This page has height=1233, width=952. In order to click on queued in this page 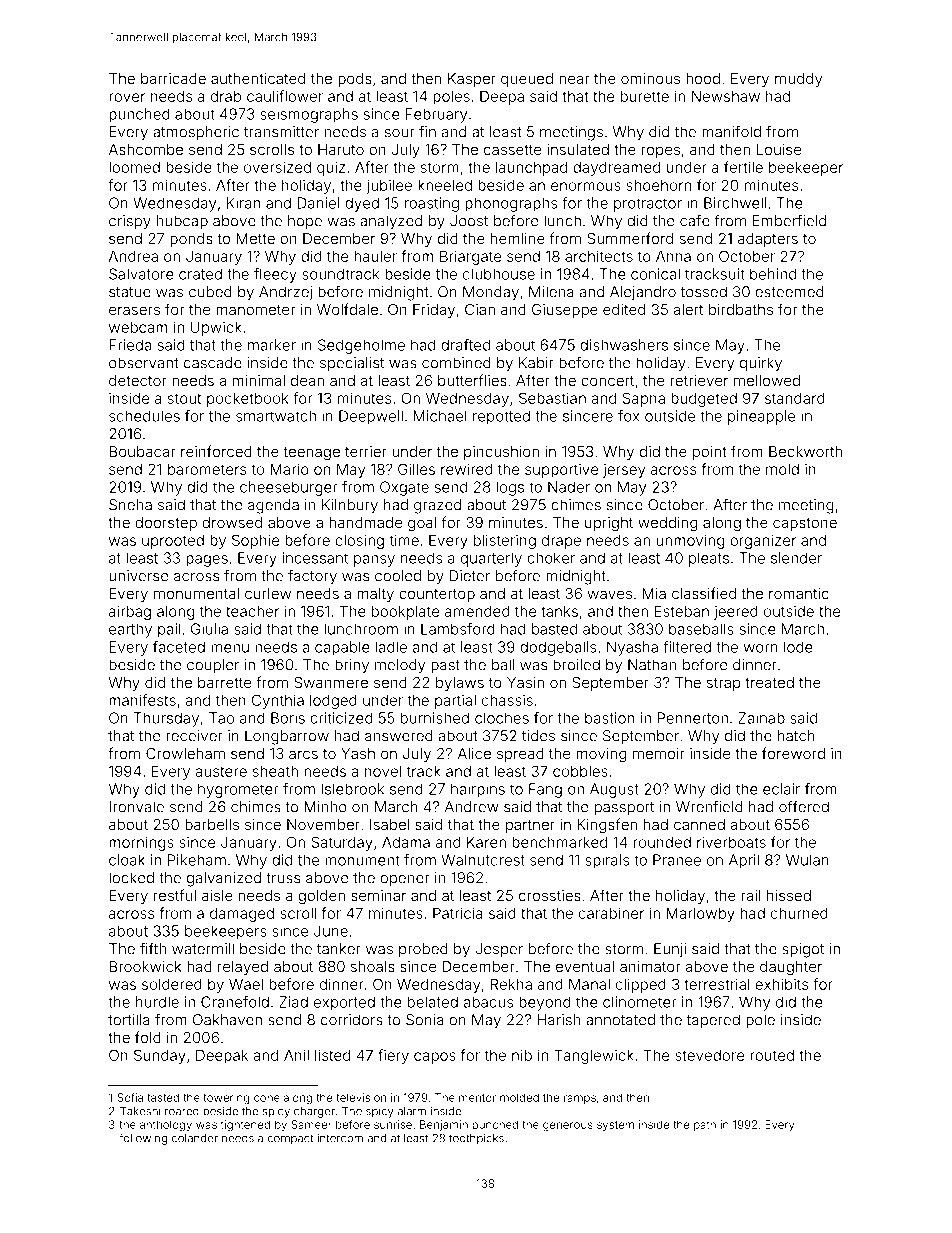, I will do `click(527, 80)`.
